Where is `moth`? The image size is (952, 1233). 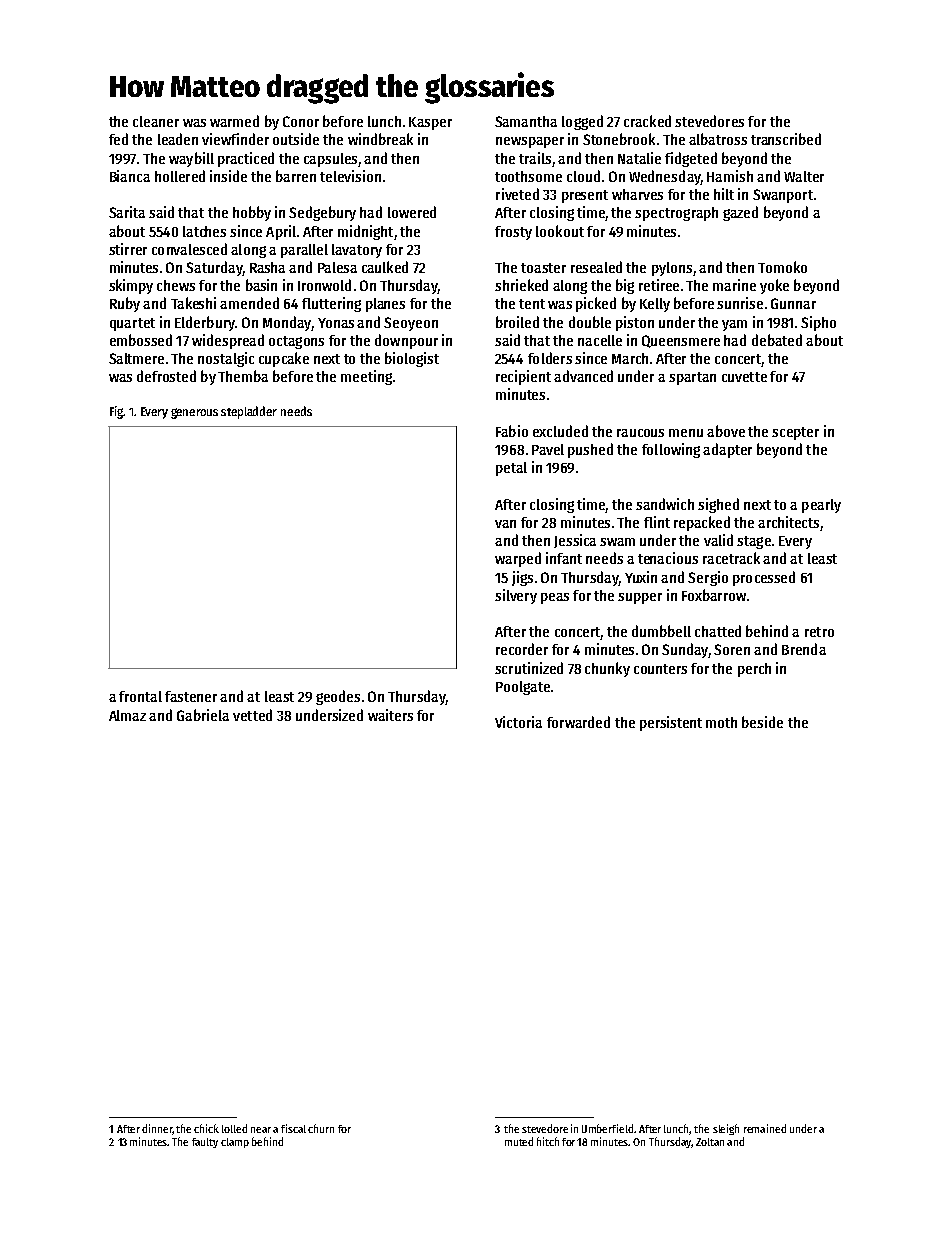
moth is located at coordinates (721, 722).
